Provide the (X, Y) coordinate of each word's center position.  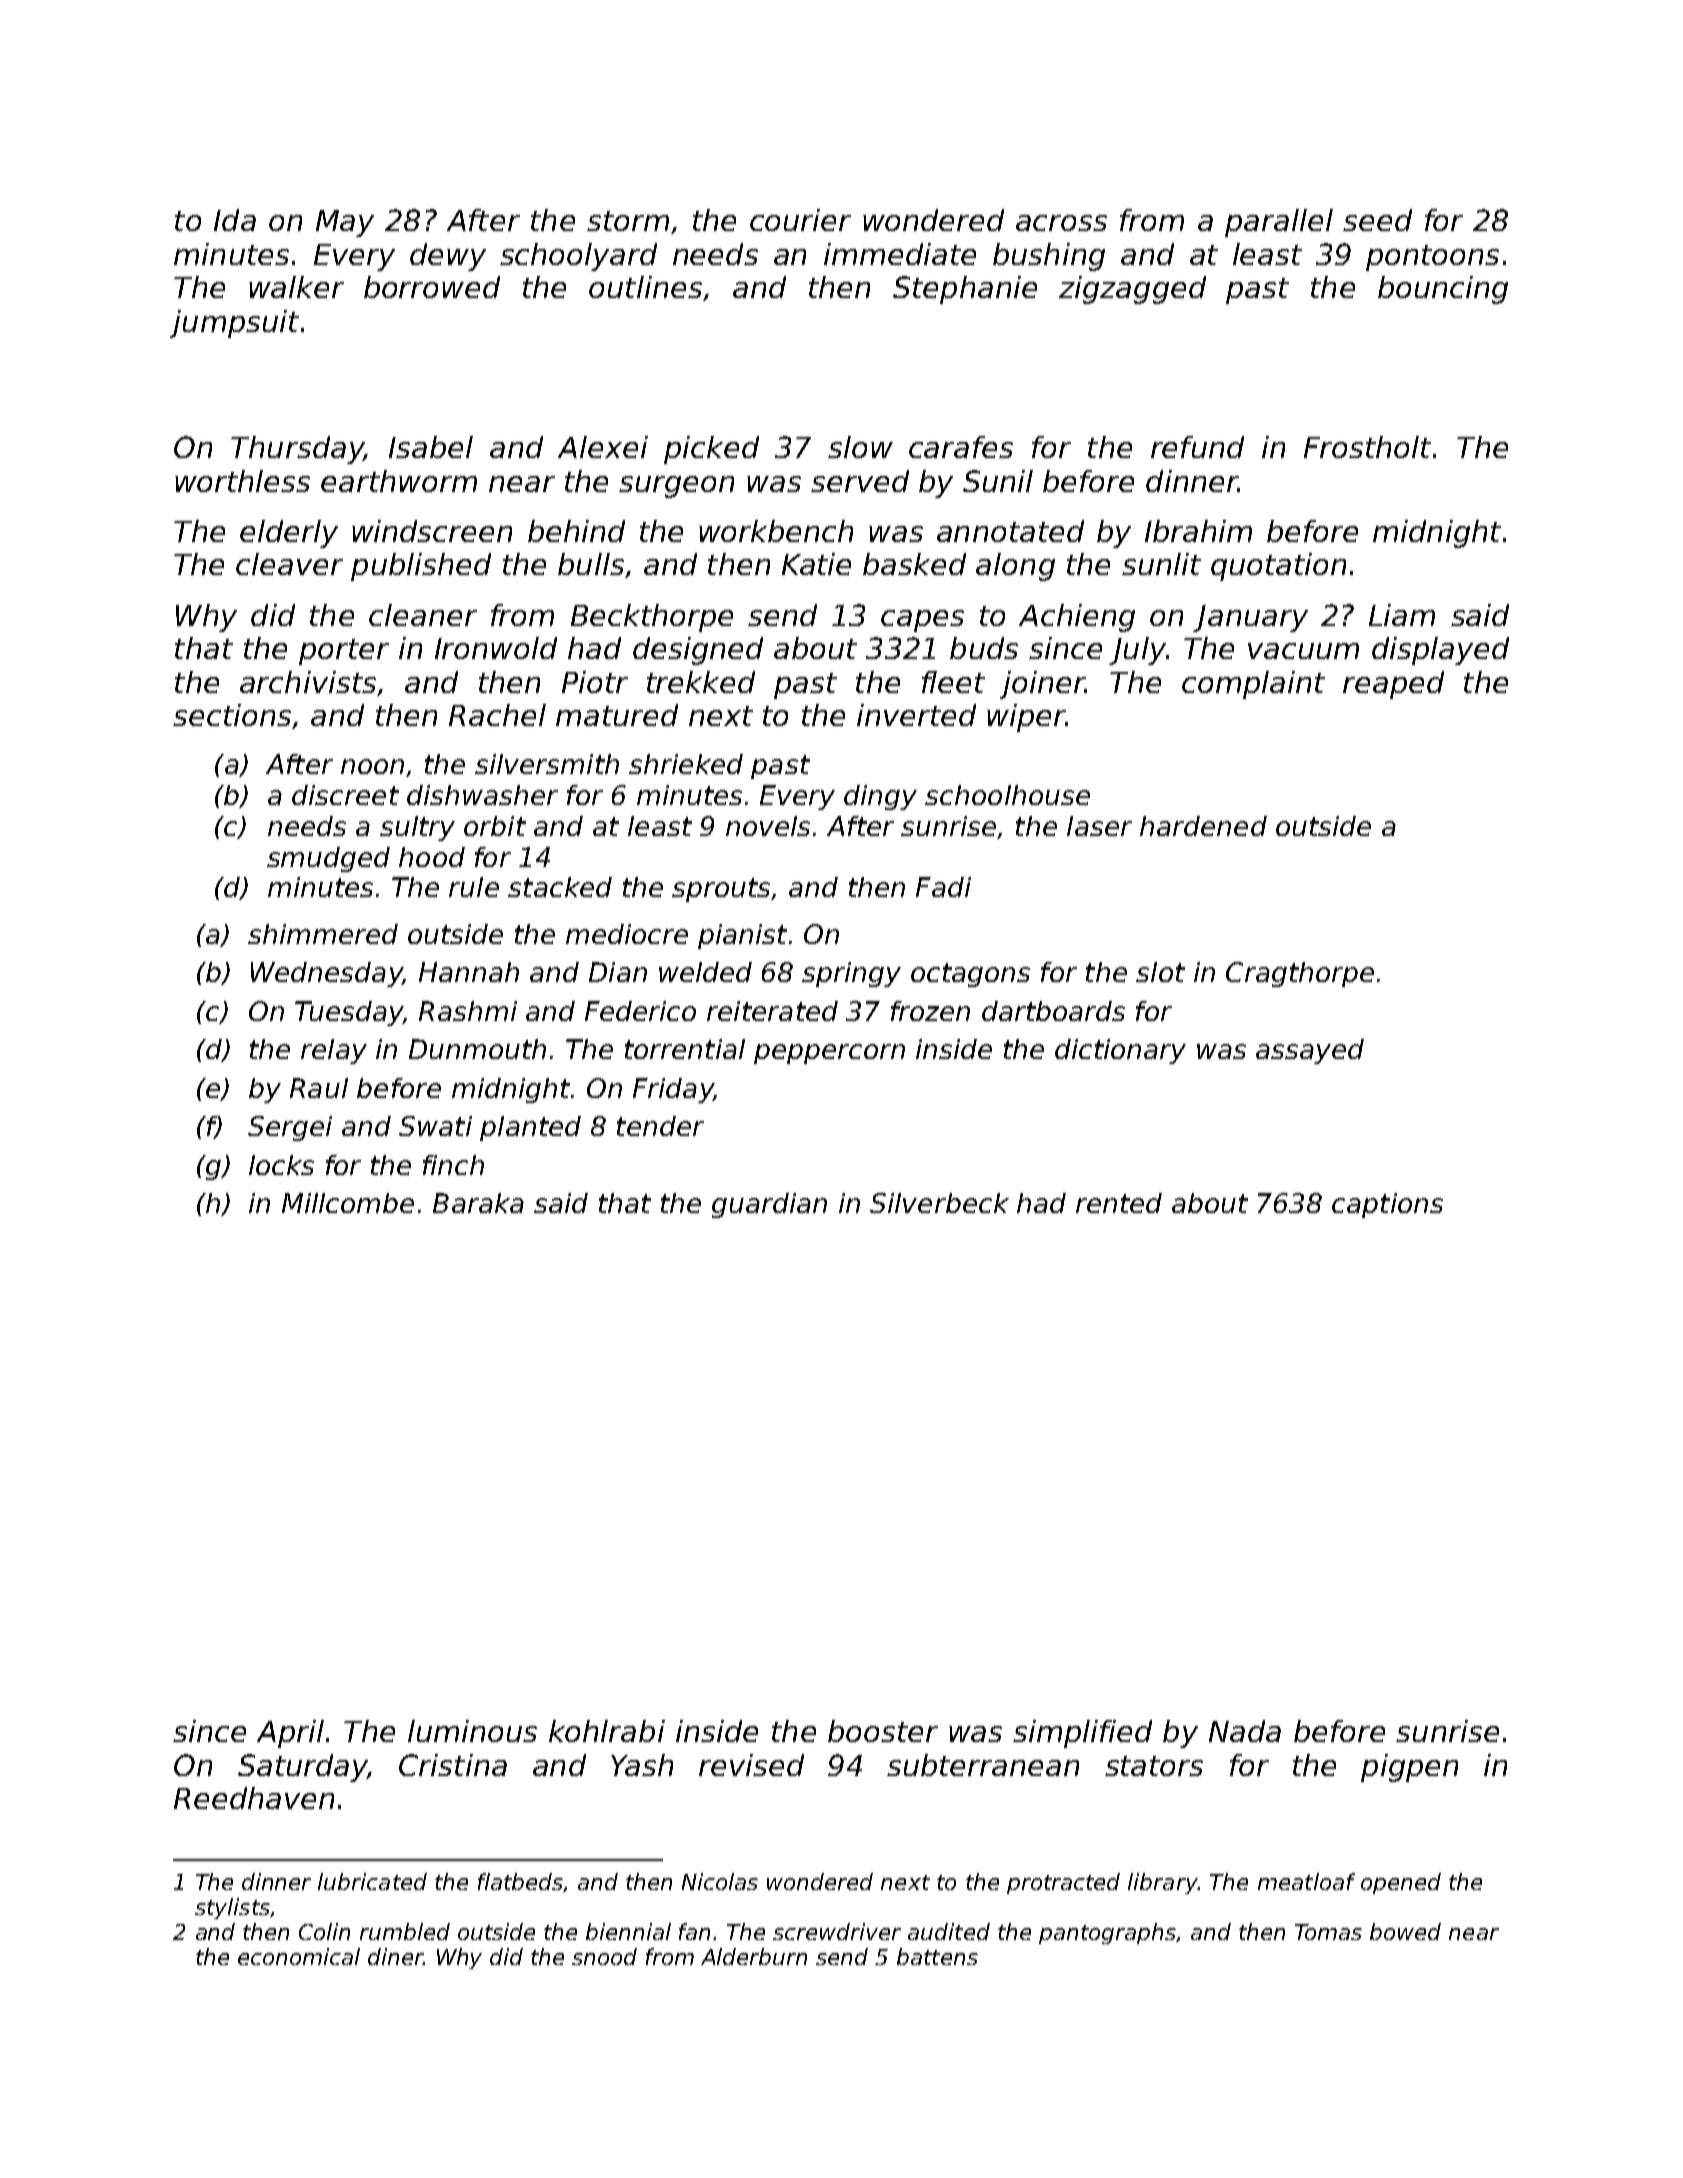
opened (1401, 1883)
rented (1119, 1203)
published (421, 567)
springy (851, 974)
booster (883, 1731)
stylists (232, 1908)
